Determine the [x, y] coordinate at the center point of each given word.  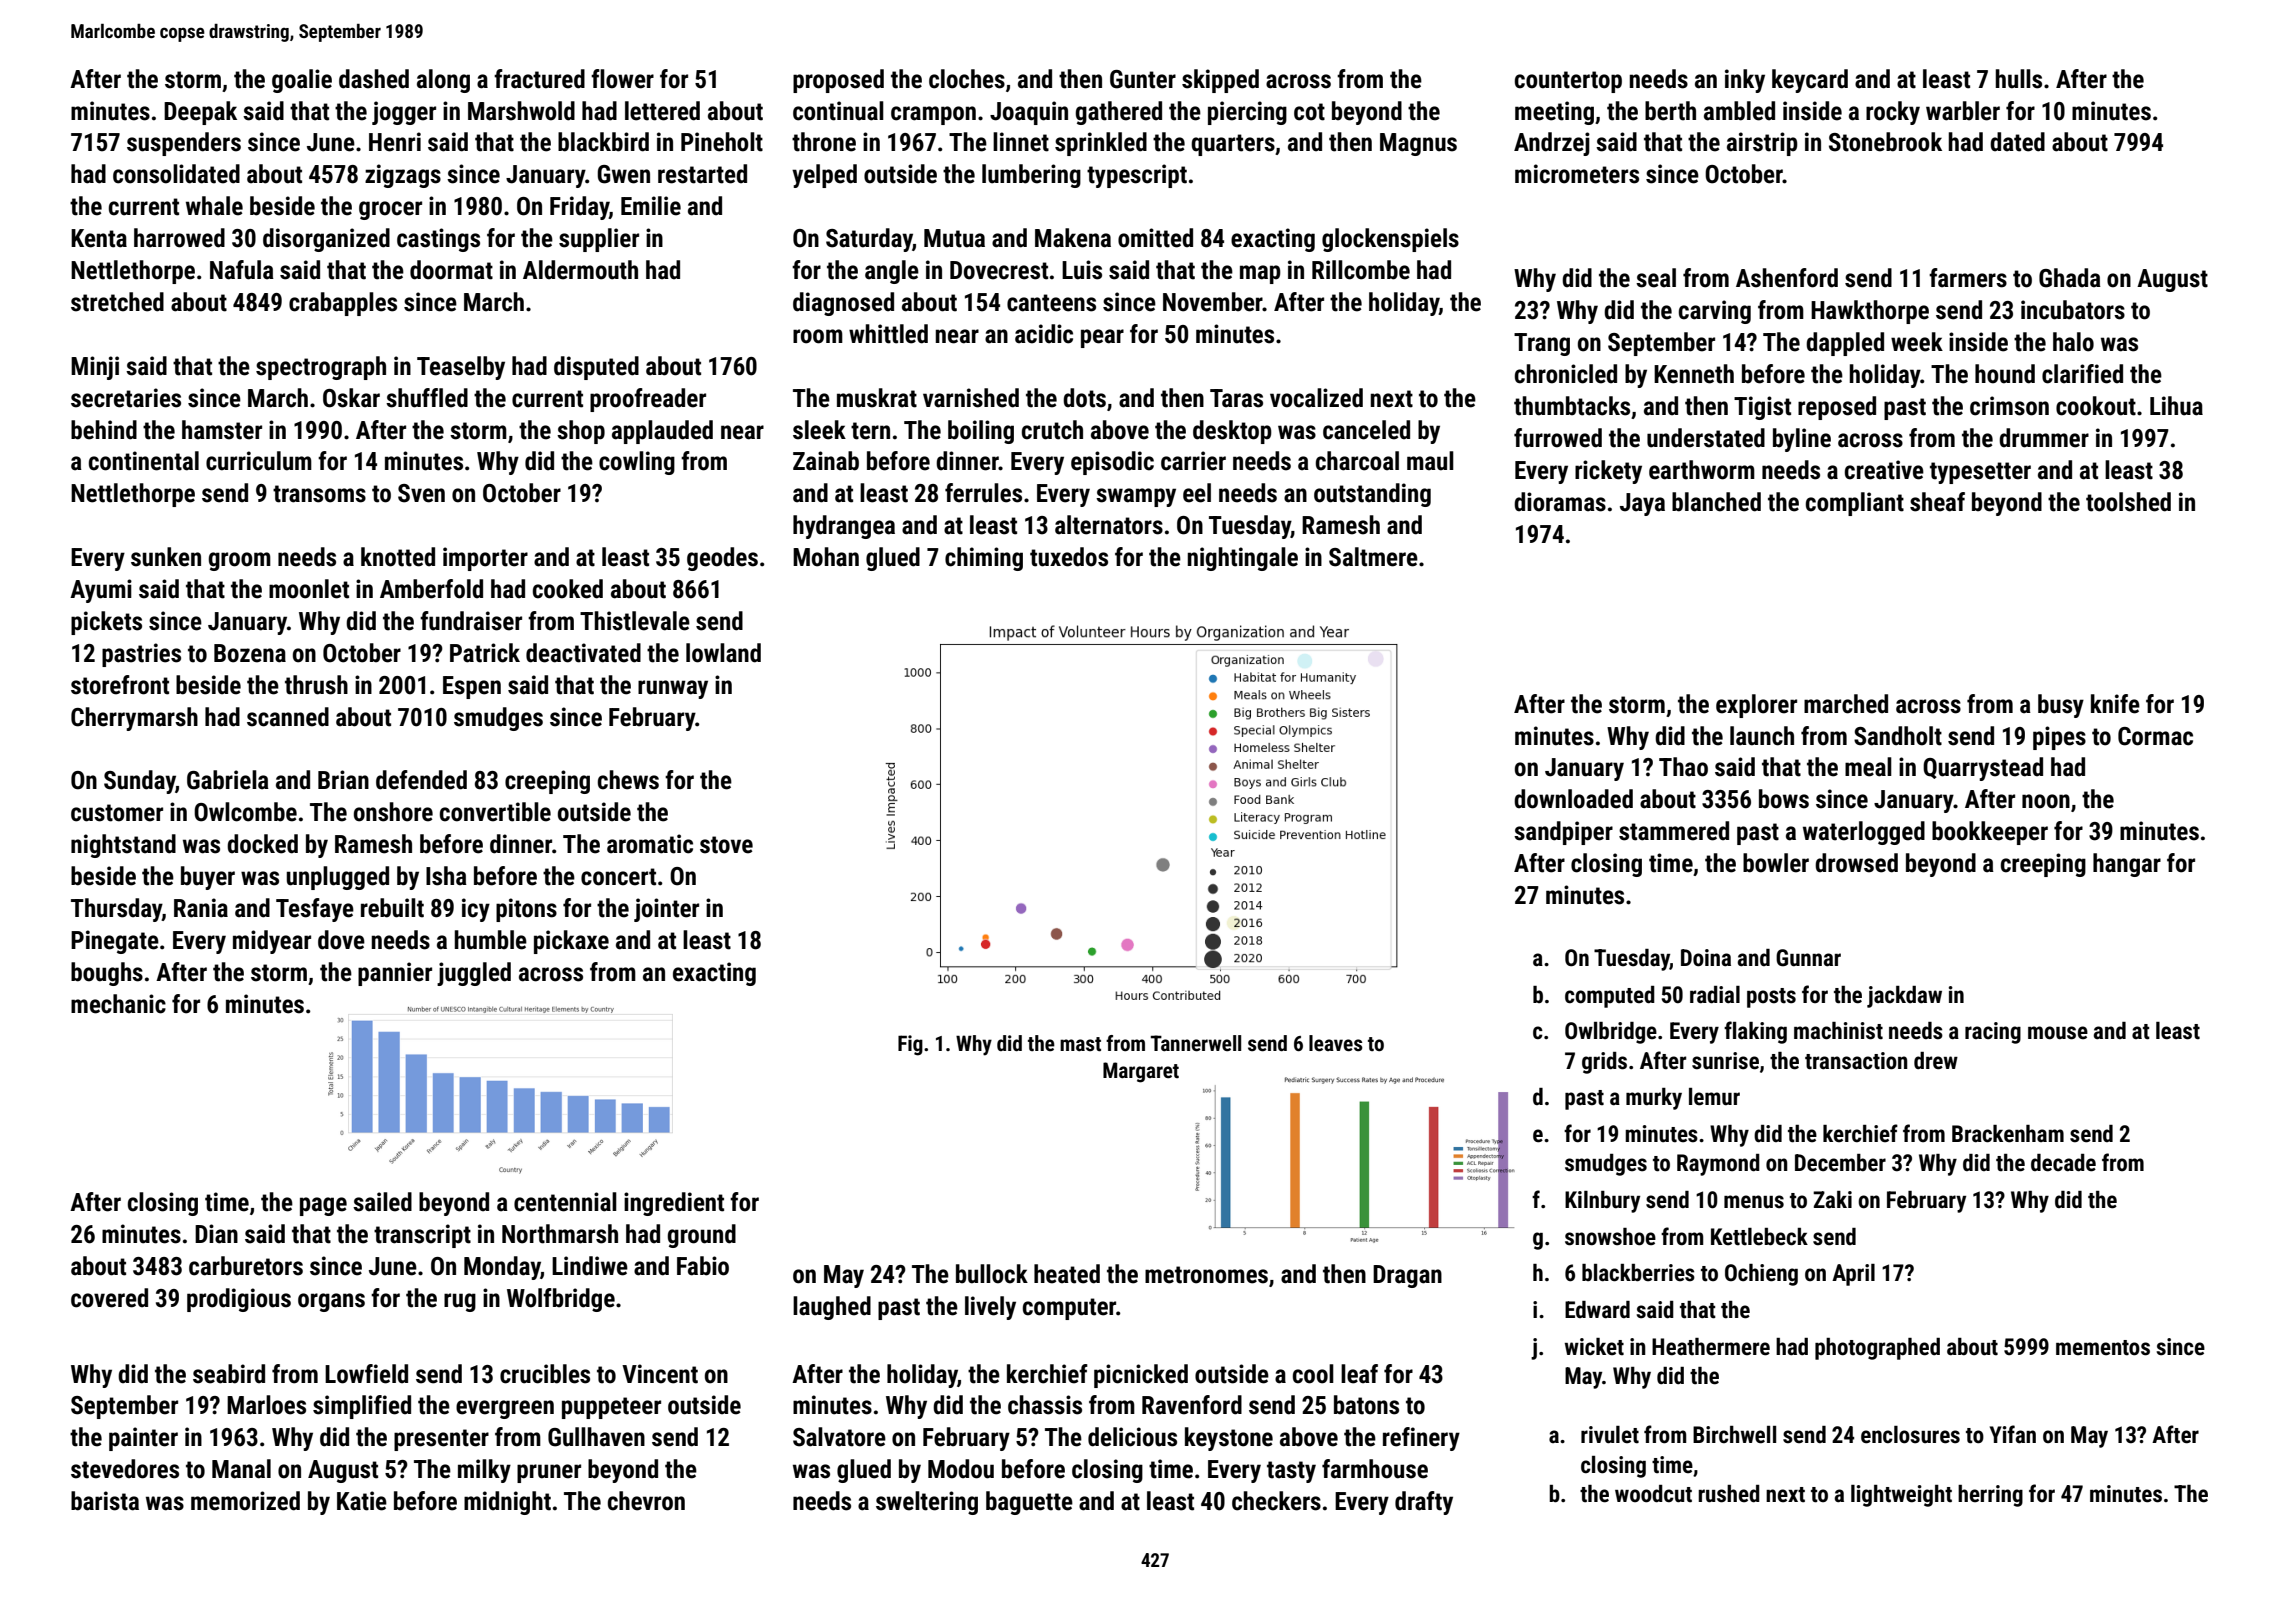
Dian [216, 1234]
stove [726, 845]
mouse [2058, 1033]
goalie [302, 81]
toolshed [2128, 502]
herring [1990, 1496]
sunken [166, 557]
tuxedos [1069, 557]
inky [1745, 81]
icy [476, 910]
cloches [967, 79]
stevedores [125, 1469]
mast [1080, 1044]
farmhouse [1375, 1469]
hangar [2127, 865]
